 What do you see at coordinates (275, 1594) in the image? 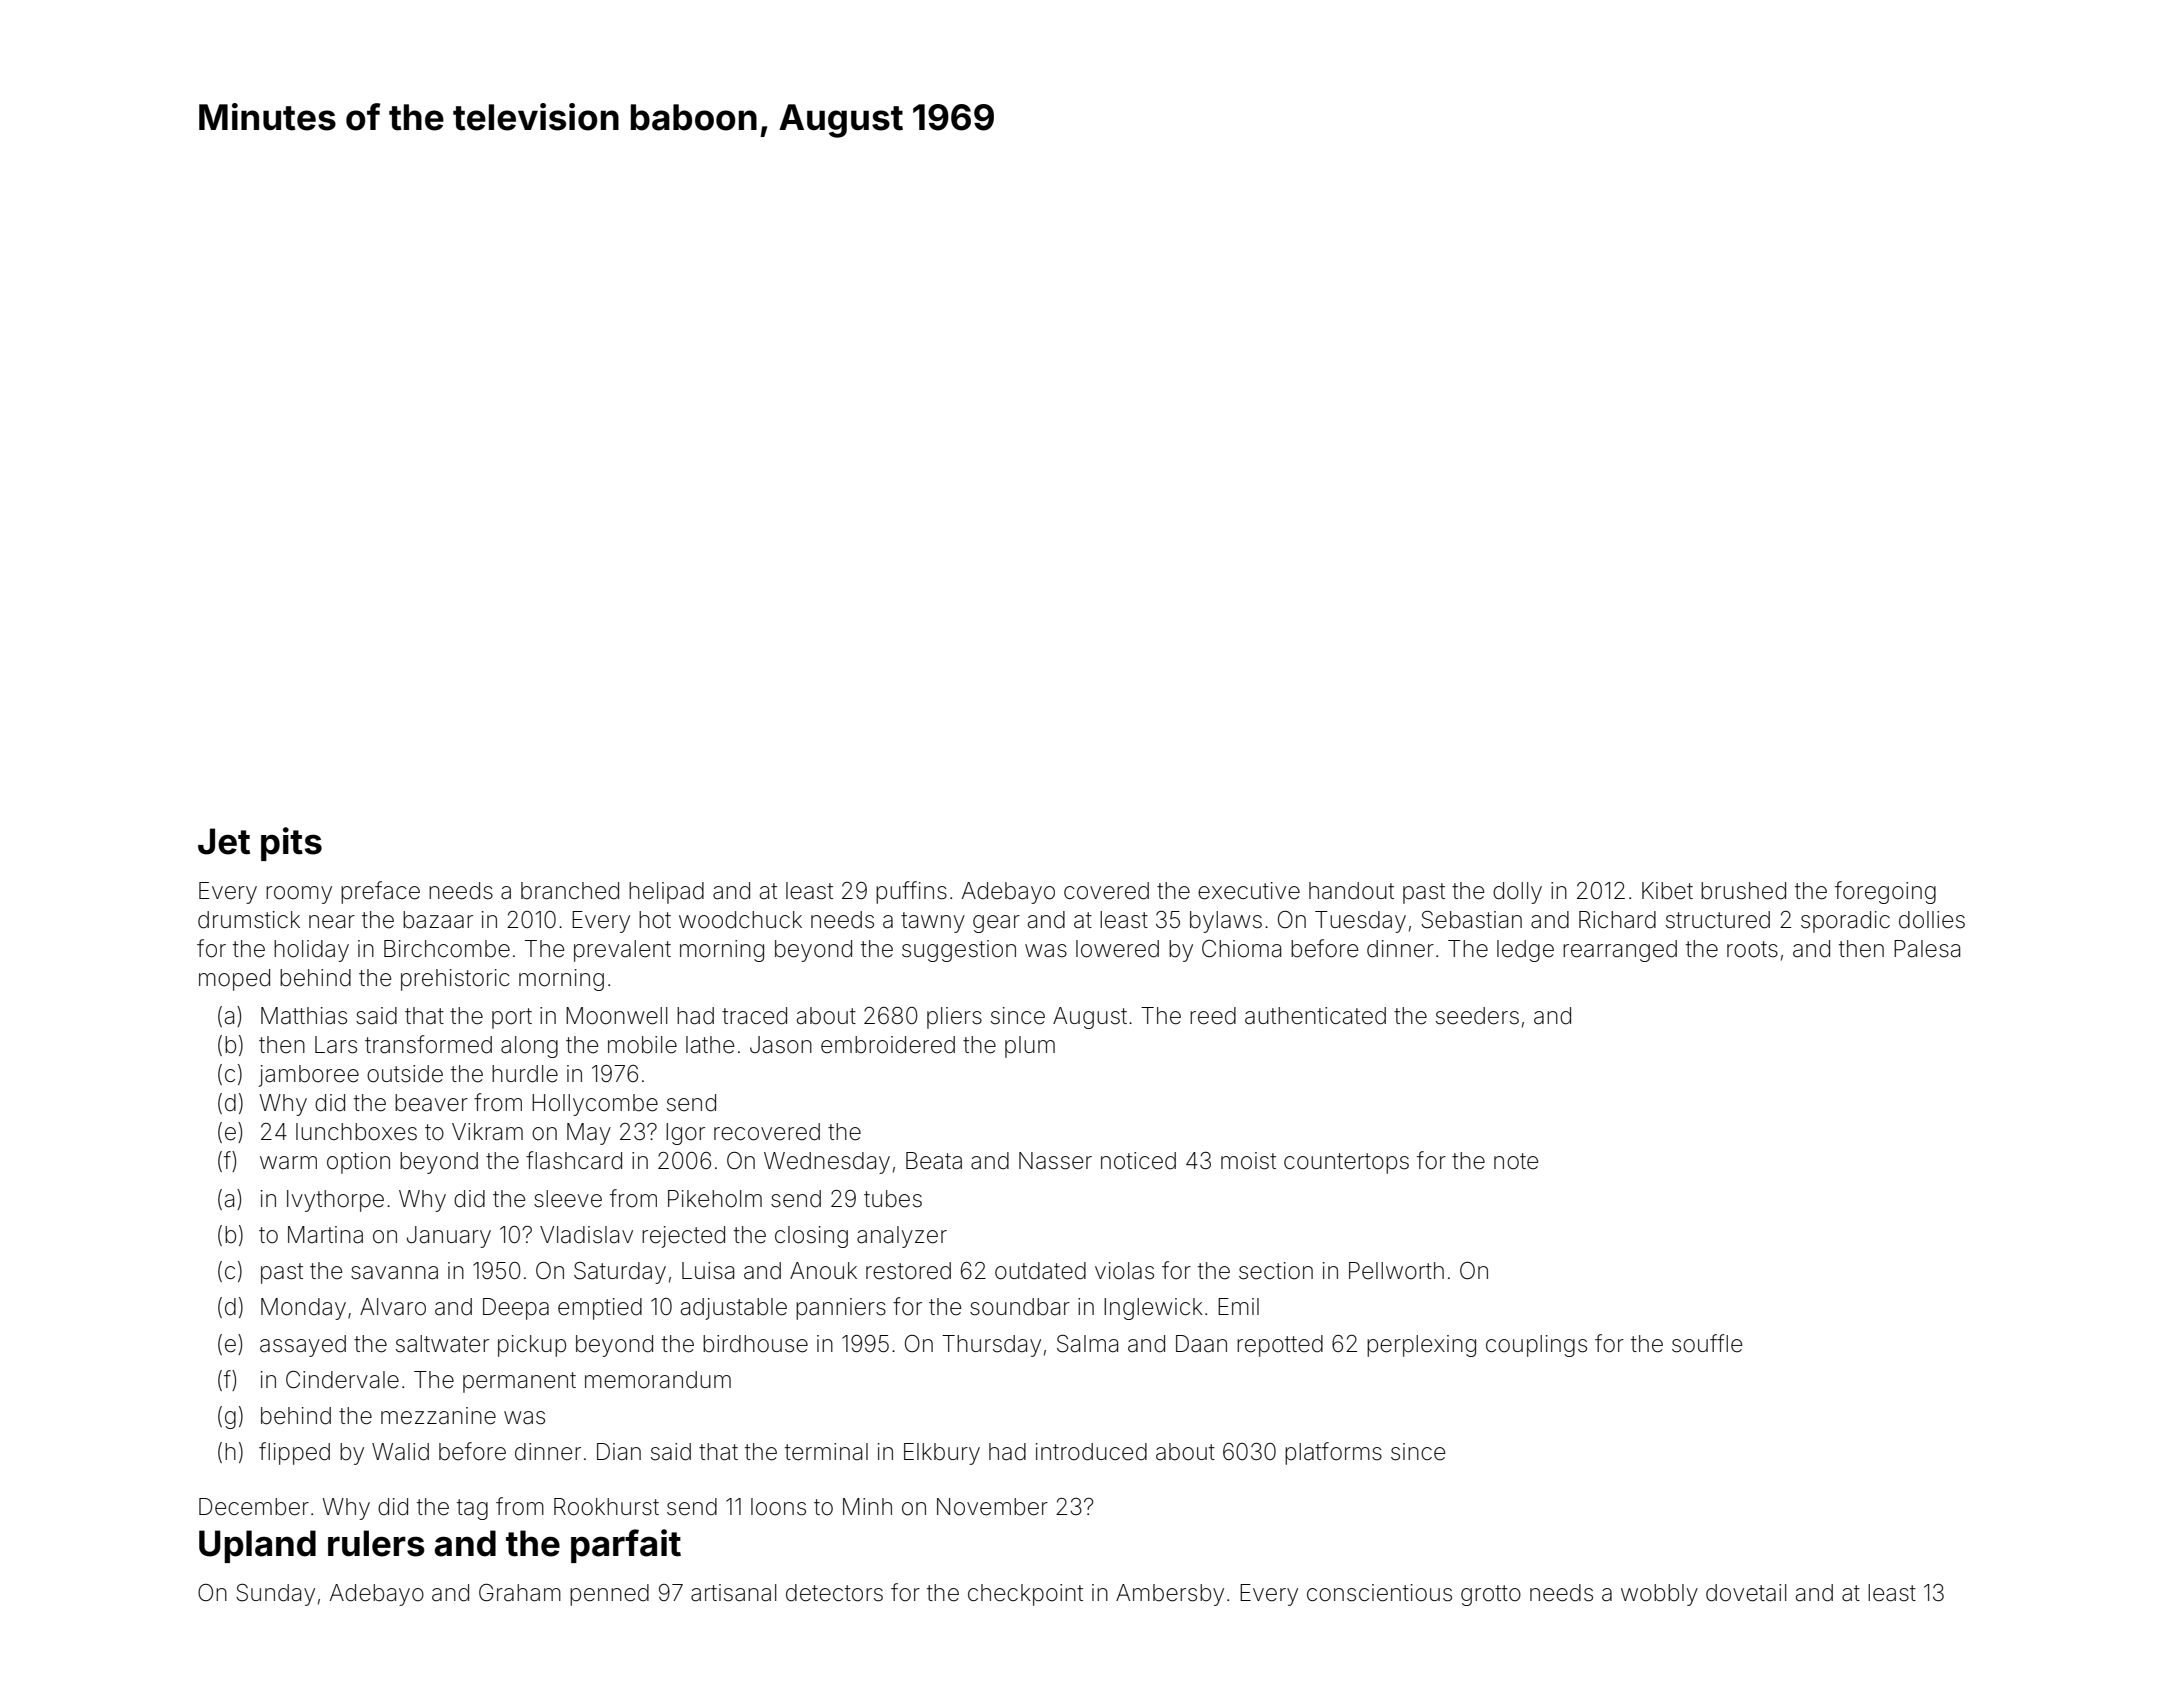
I see `Sunday` at bounding box center [275, 1594].
